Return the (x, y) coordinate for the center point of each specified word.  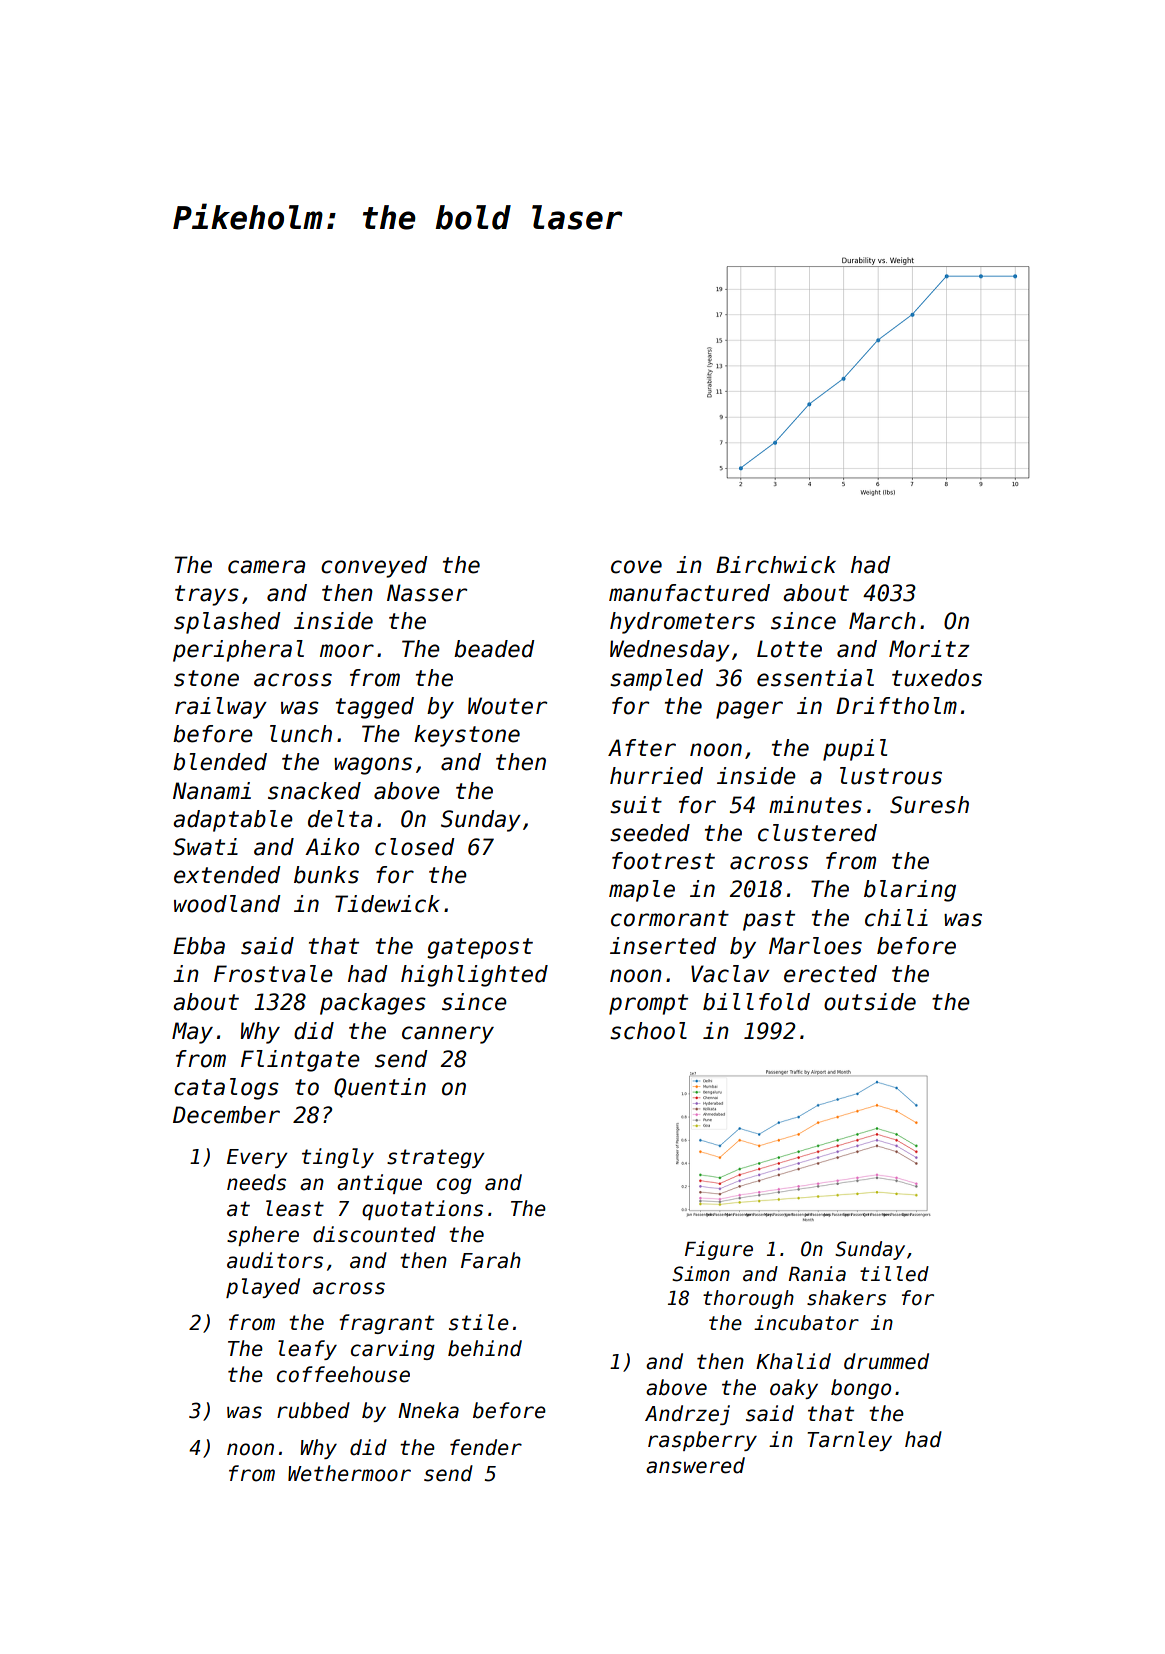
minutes (815, 805)
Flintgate (300, 1061)
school (648, 1031)
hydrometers (682, 623)
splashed (227, 623)
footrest (663, 861)
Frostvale (273, 974)
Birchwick (776, 565)
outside (870, 1002)
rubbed (313, 1410)
